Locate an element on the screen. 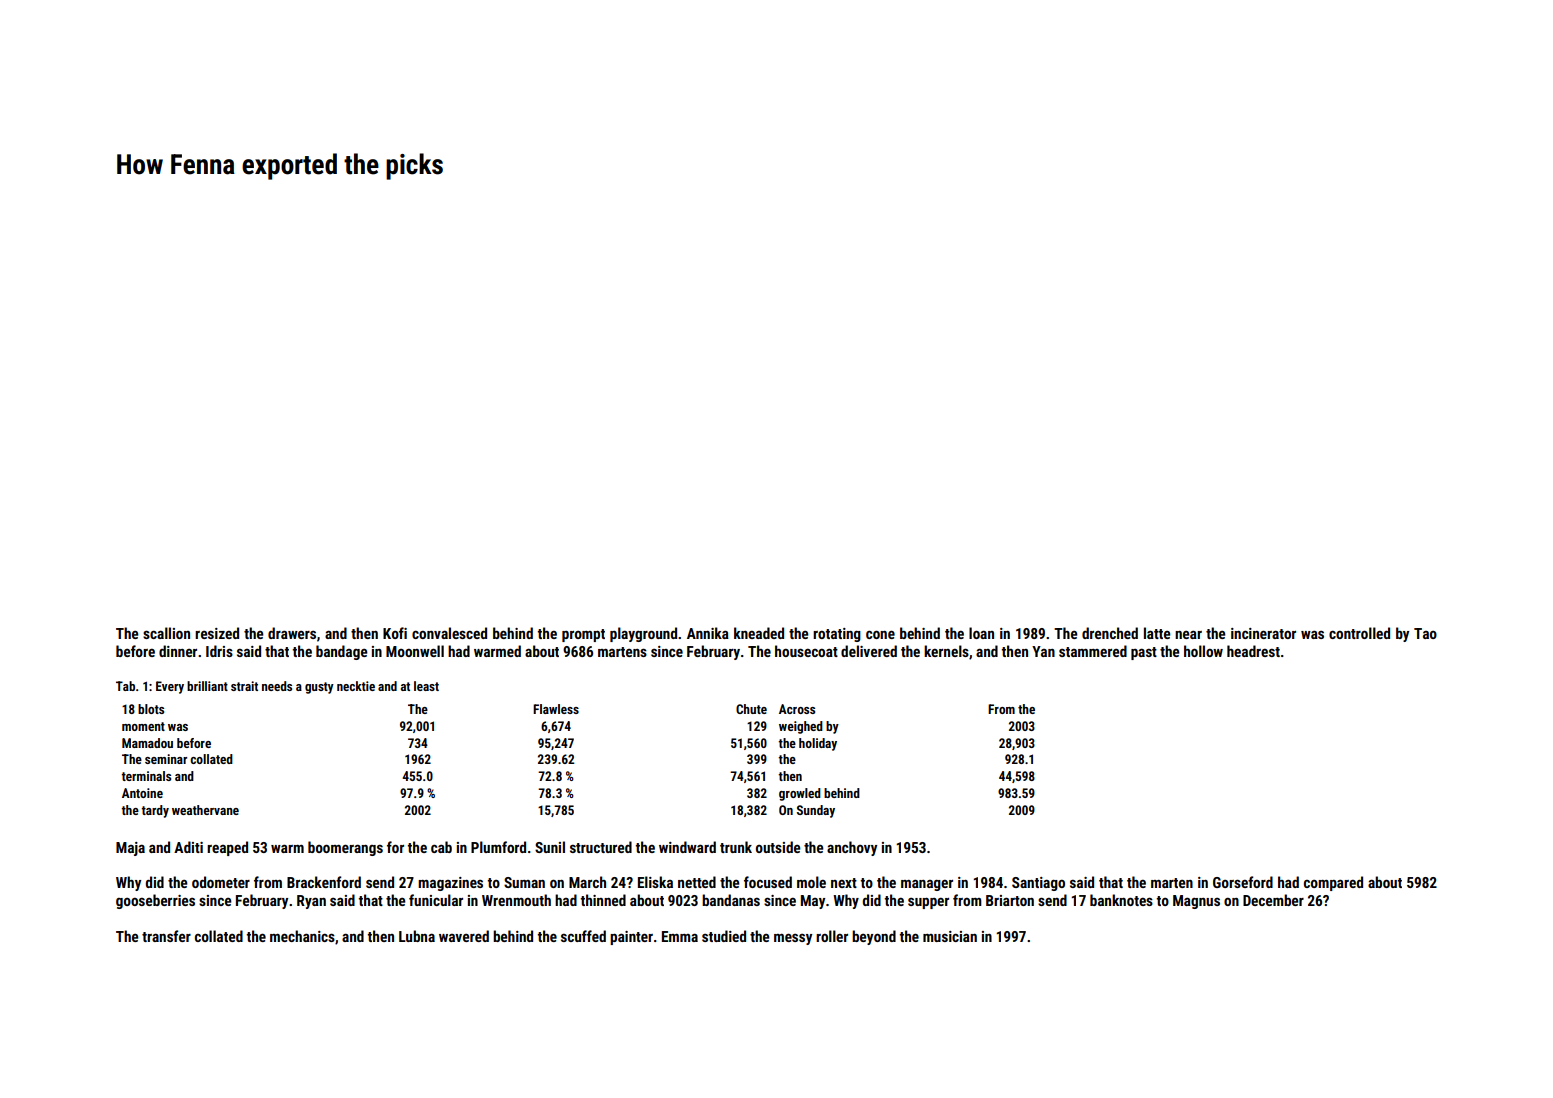 Image resolution: width=1553 pixels, height=1098 pixels. boomerangs is located at coordinates (345, 848).
